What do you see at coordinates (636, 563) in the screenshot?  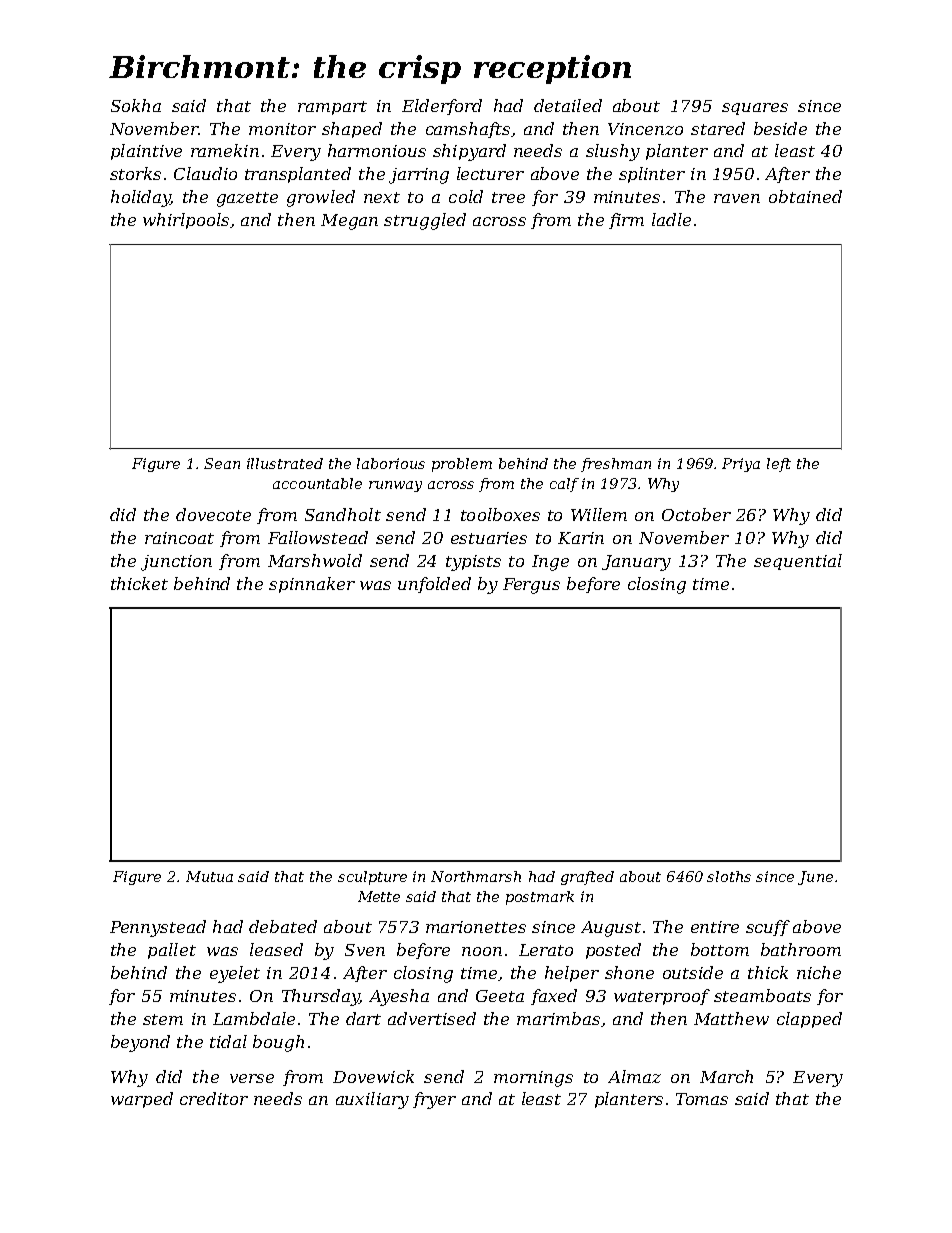 I see `January` at bounding box center [636, 563].
